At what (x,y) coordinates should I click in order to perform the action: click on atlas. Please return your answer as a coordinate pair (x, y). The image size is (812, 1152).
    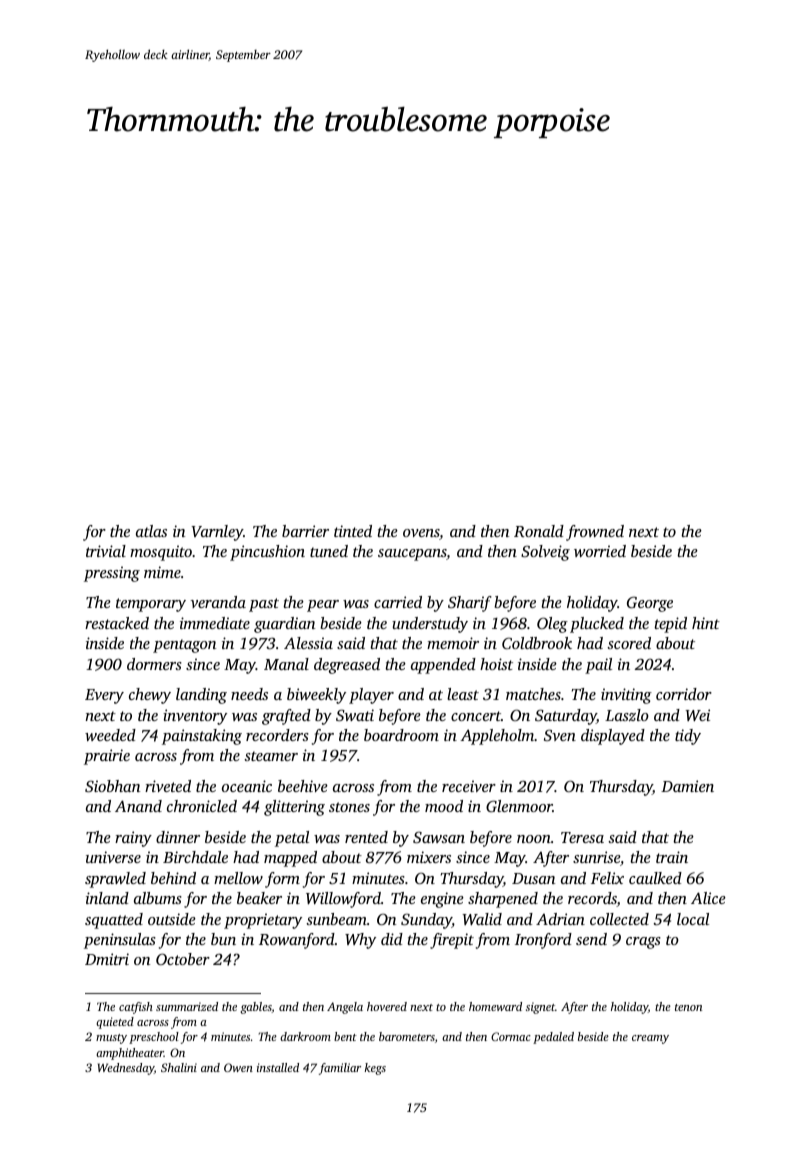
    Looking at the image, I should click on (151, 531).
